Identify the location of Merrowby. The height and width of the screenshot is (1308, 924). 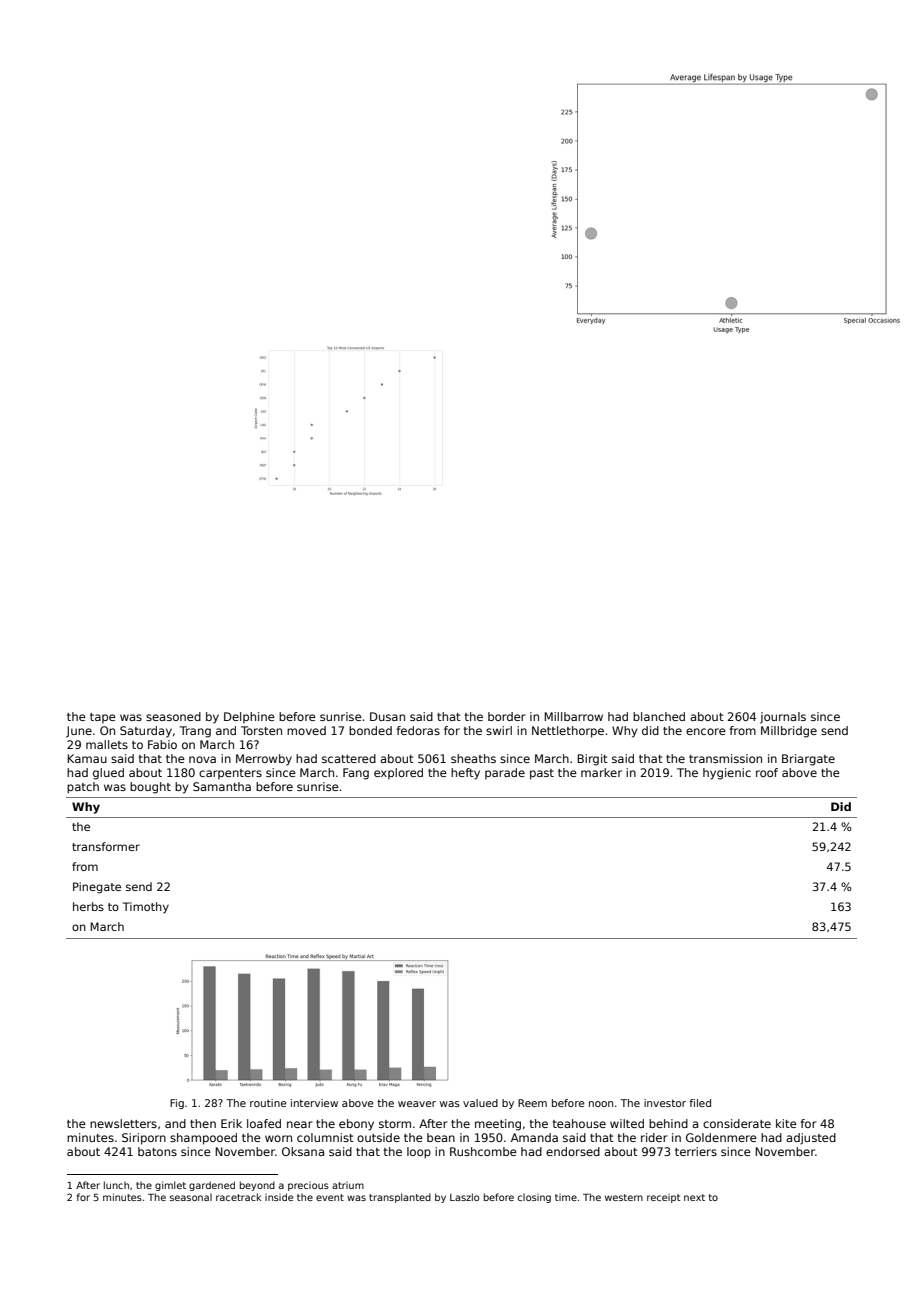
(264, 760).
